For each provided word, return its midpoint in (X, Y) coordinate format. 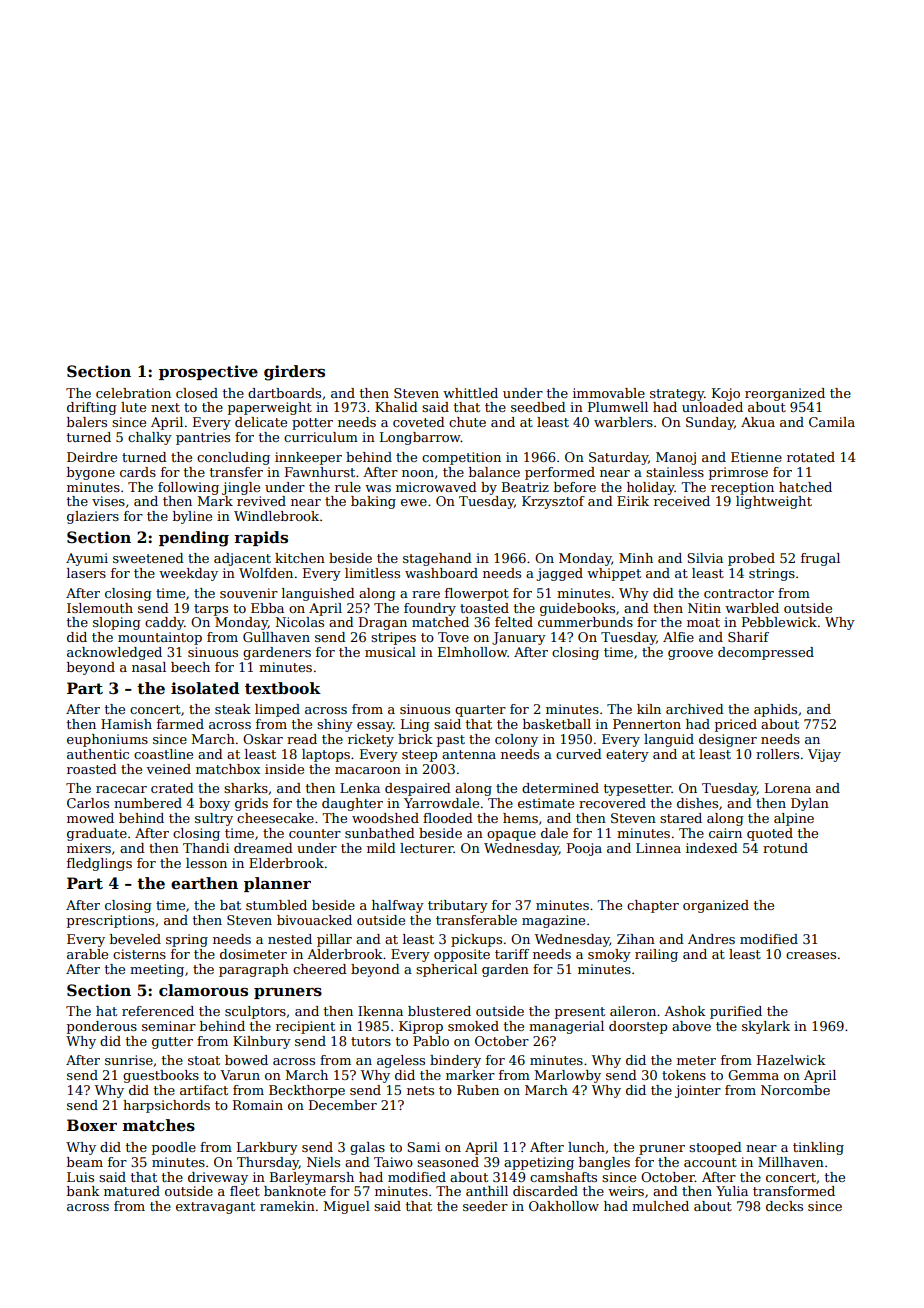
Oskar (263, 739)
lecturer (427, 848)
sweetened (148, 558)
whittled (470, 393)
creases (811, 955)
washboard (441, 573)
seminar (169, 1026)
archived (695, 709)
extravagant (215, 1208)
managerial (566, 1027)
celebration (133, 393)
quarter (480, 711)
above (691, 1026)
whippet (614, 574)
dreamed (263, 848)
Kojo (726, 394)
